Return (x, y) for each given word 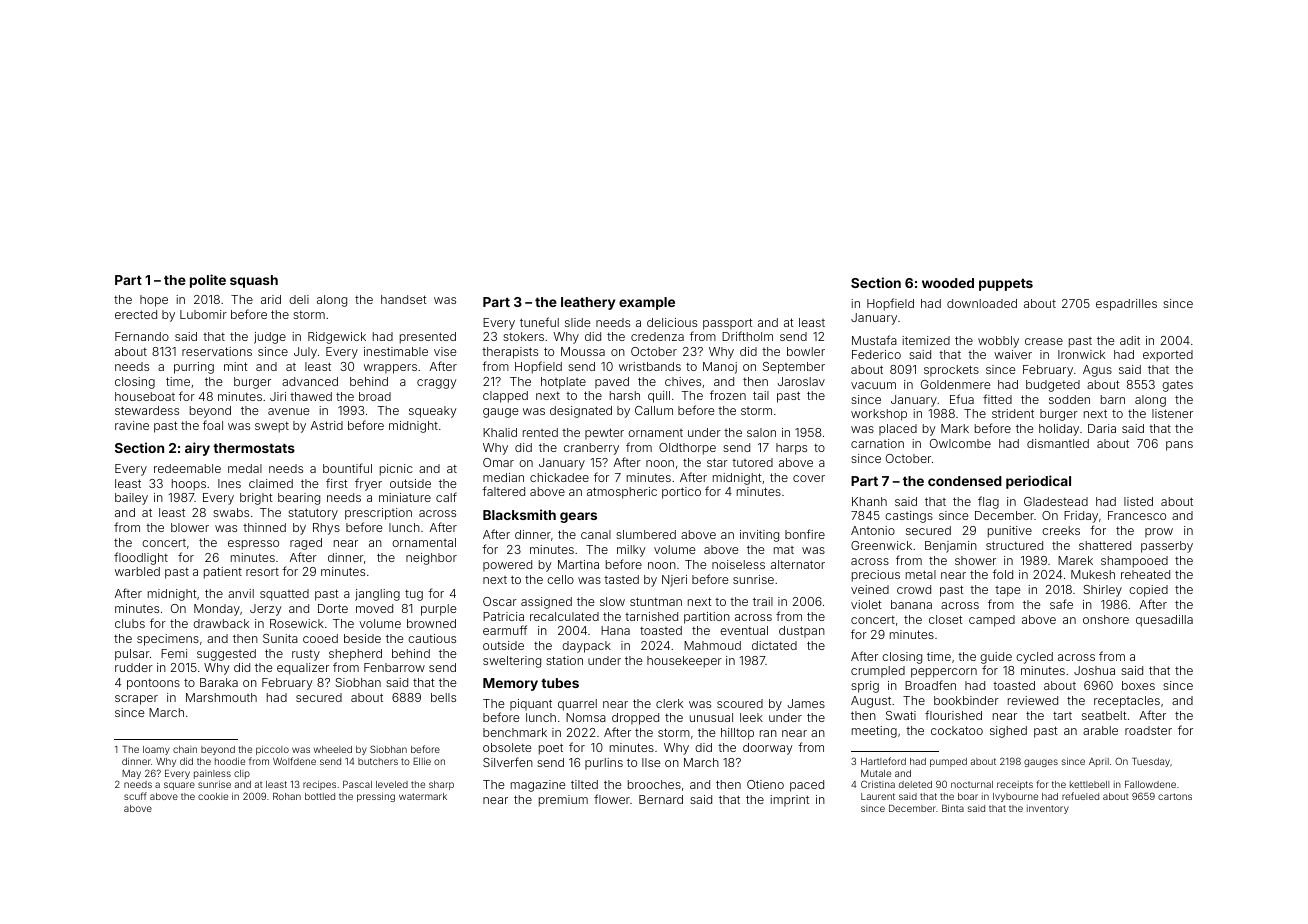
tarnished (651, 616)
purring (194, 368)
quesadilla (1164, 621)
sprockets (951, 371)
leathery (588, 303)
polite (208, 281)
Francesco (1137, 515)
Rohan (287, 796)
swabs (231, 512)
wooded (948, 283)
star (717, 462)
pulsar (132, 655)
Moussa (583, 351)
